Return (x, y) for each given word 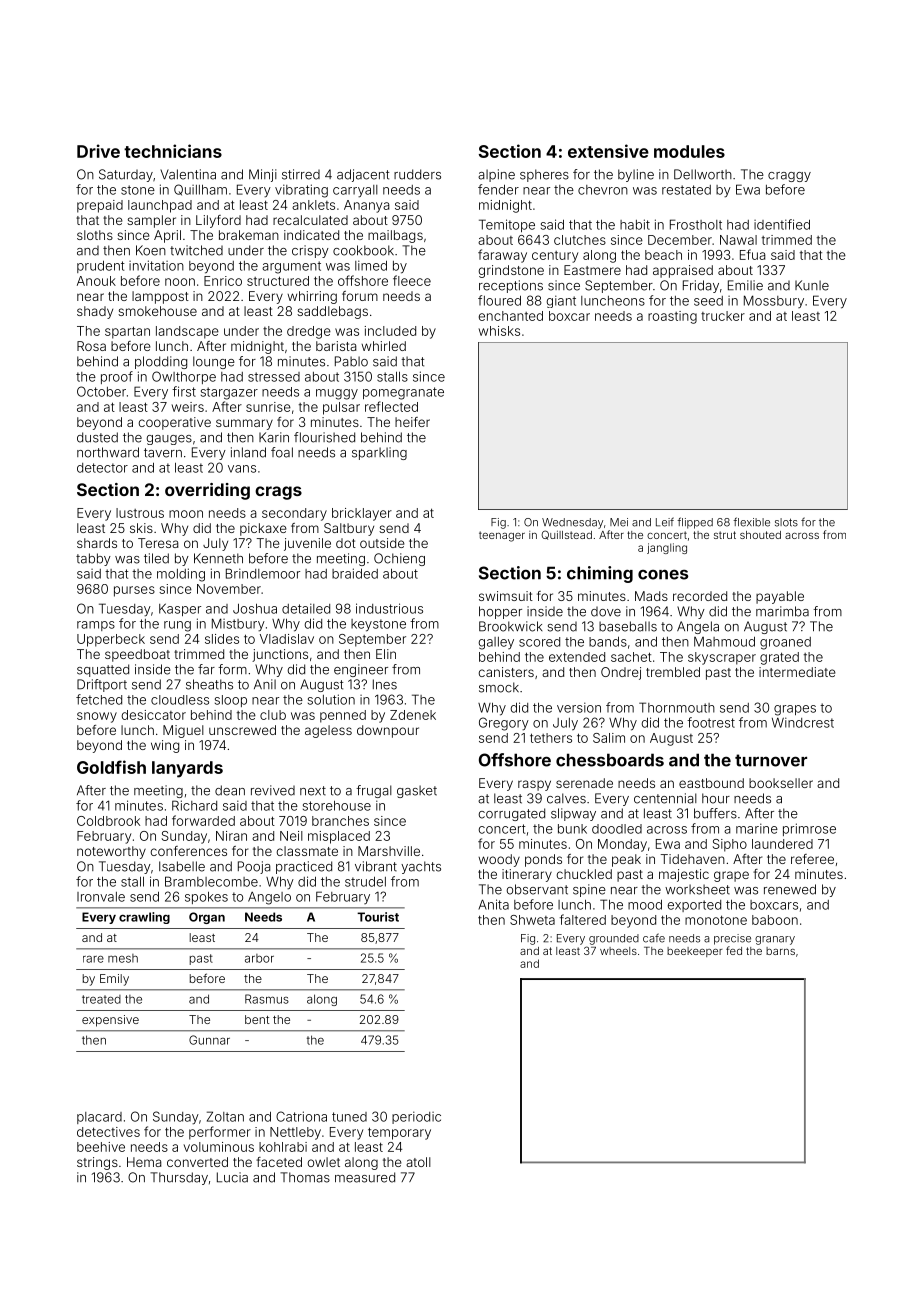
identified (782, 224)
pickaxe (263, 529)
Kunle (812, 285)
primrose (809, 829)
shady (95, 312)
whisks (499, 331)
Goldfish (111, 767)
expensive (110, 1021)
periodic (416, 1117)
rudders (417, 174)
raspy (534, 785)
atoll (418, 1162)
